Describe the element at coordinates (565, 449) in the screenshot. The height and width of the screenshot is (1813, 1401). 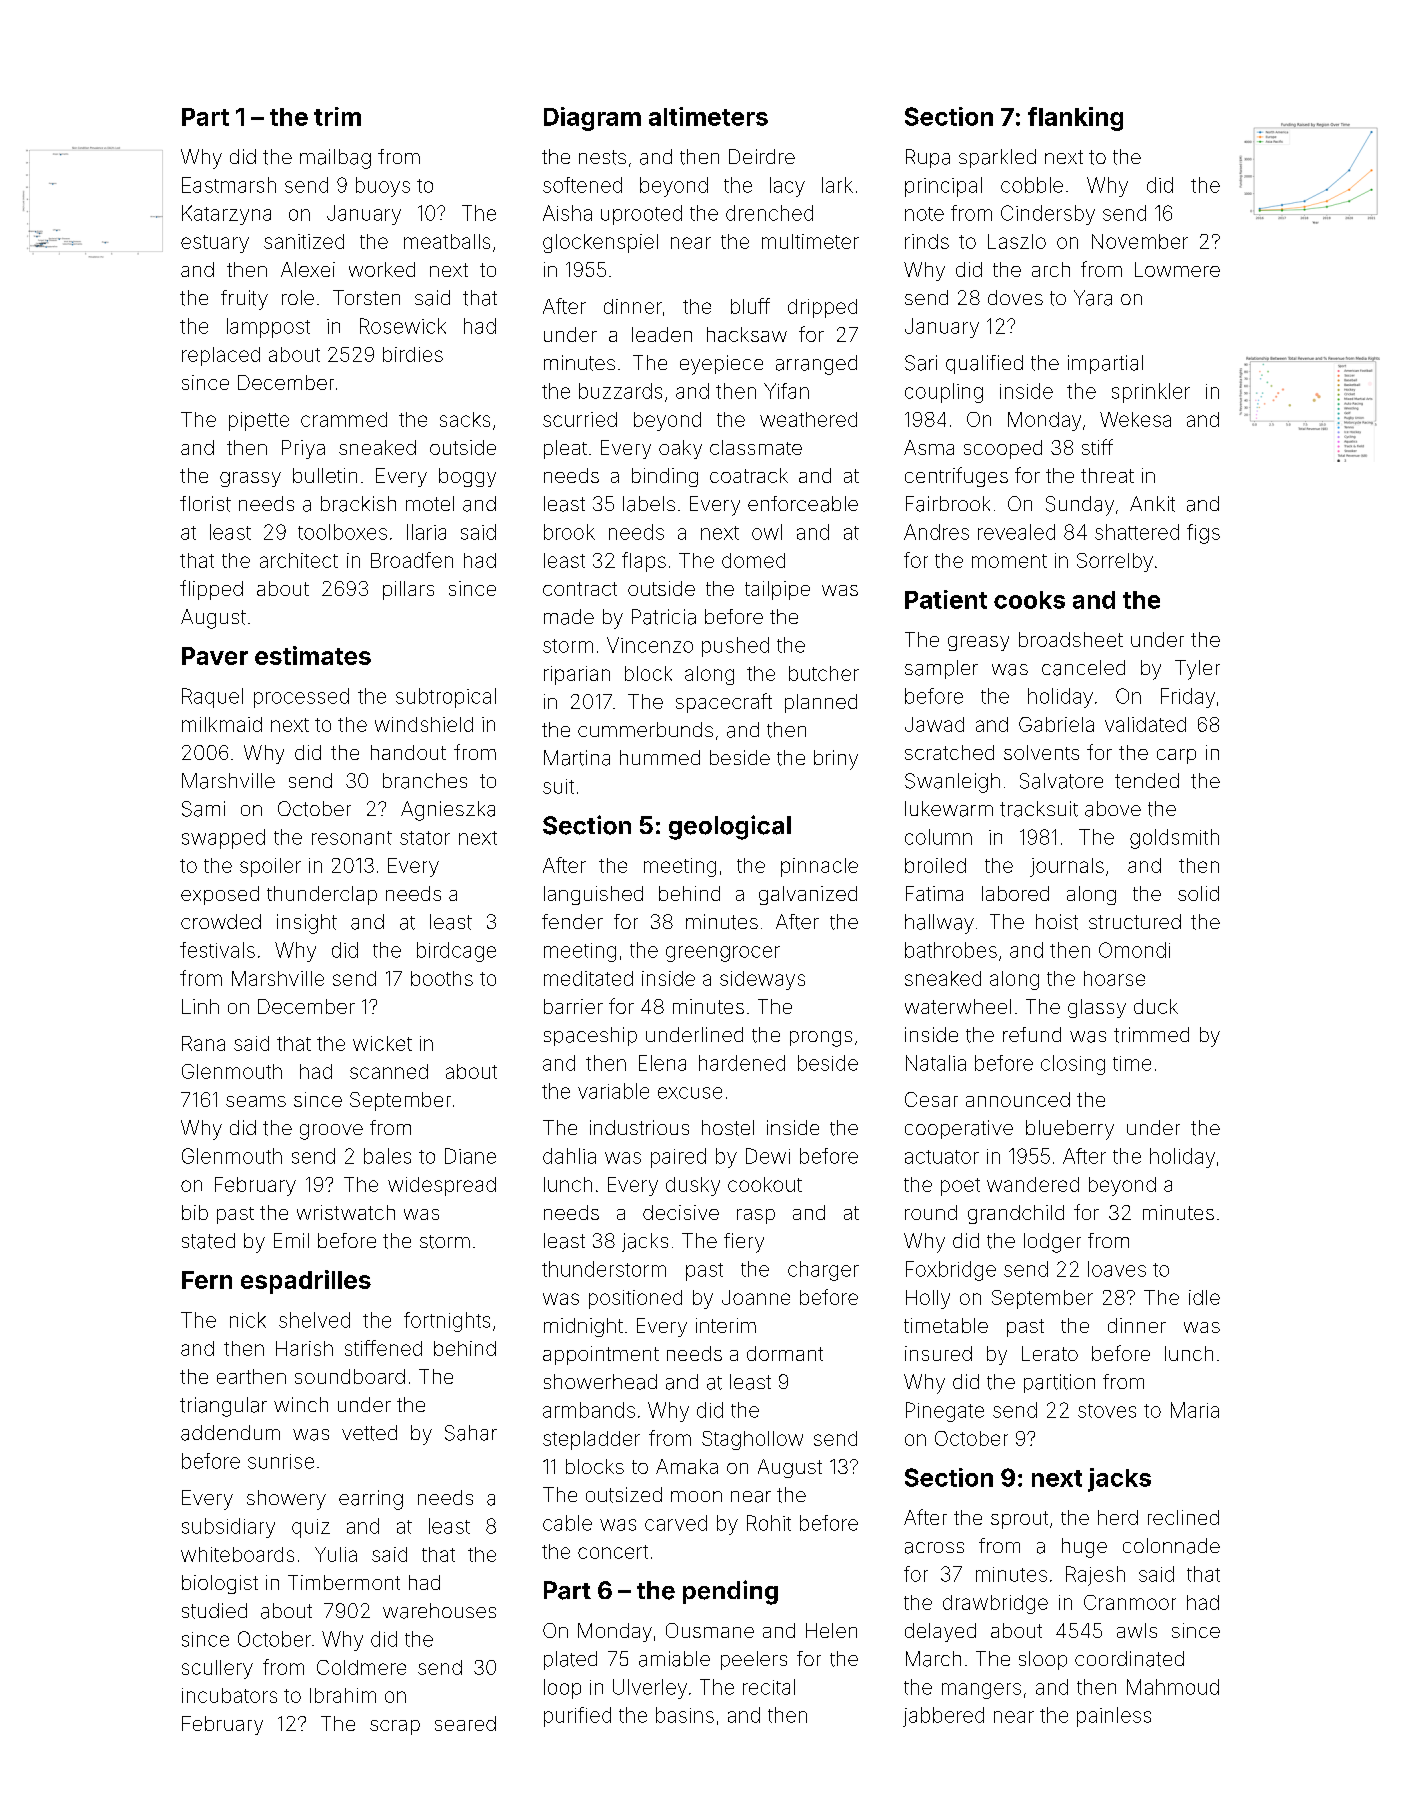
I see `pleat` at that location.
